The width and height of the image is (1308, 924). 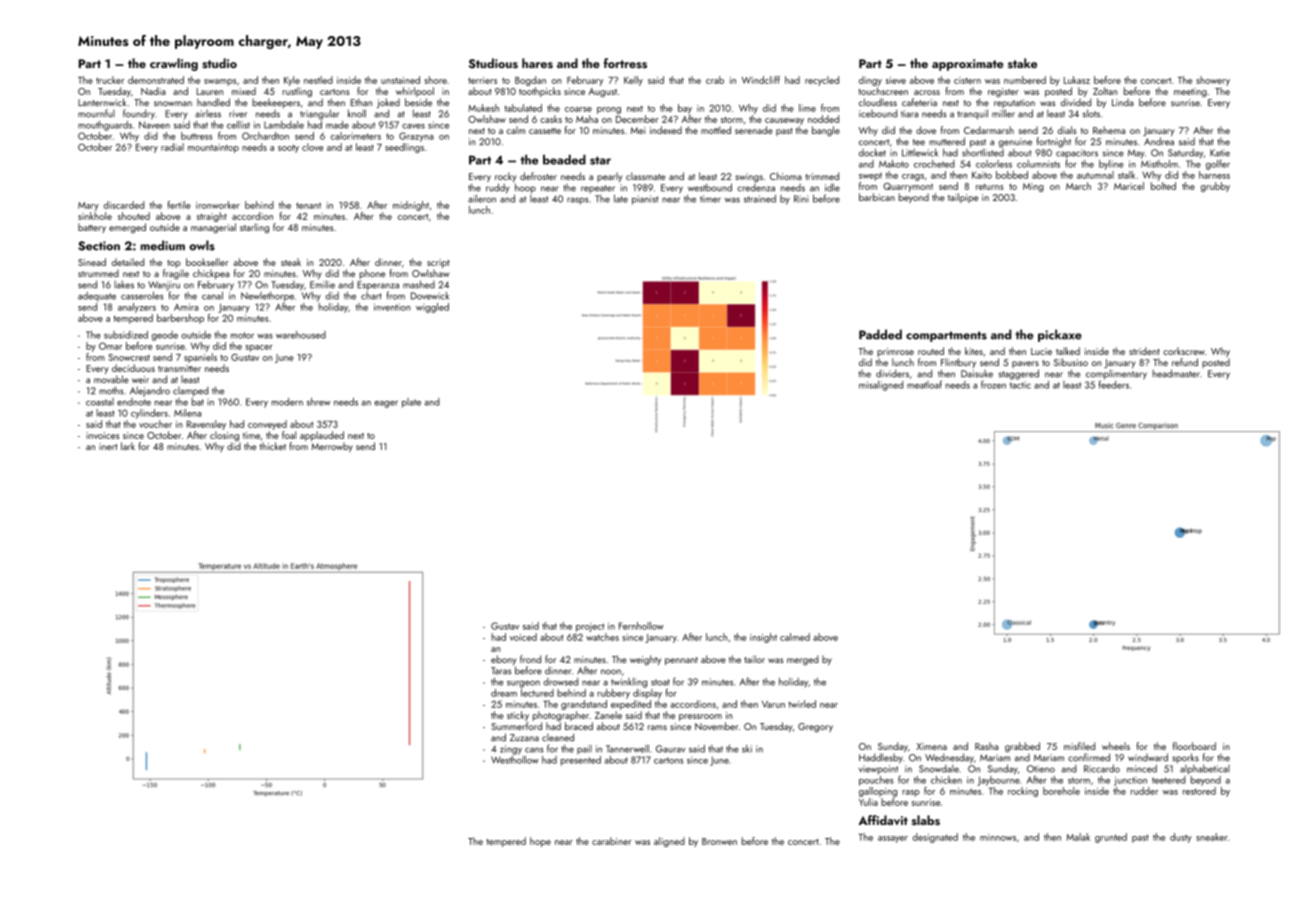 I want to click on invoices, so click(x=103, y=435).
